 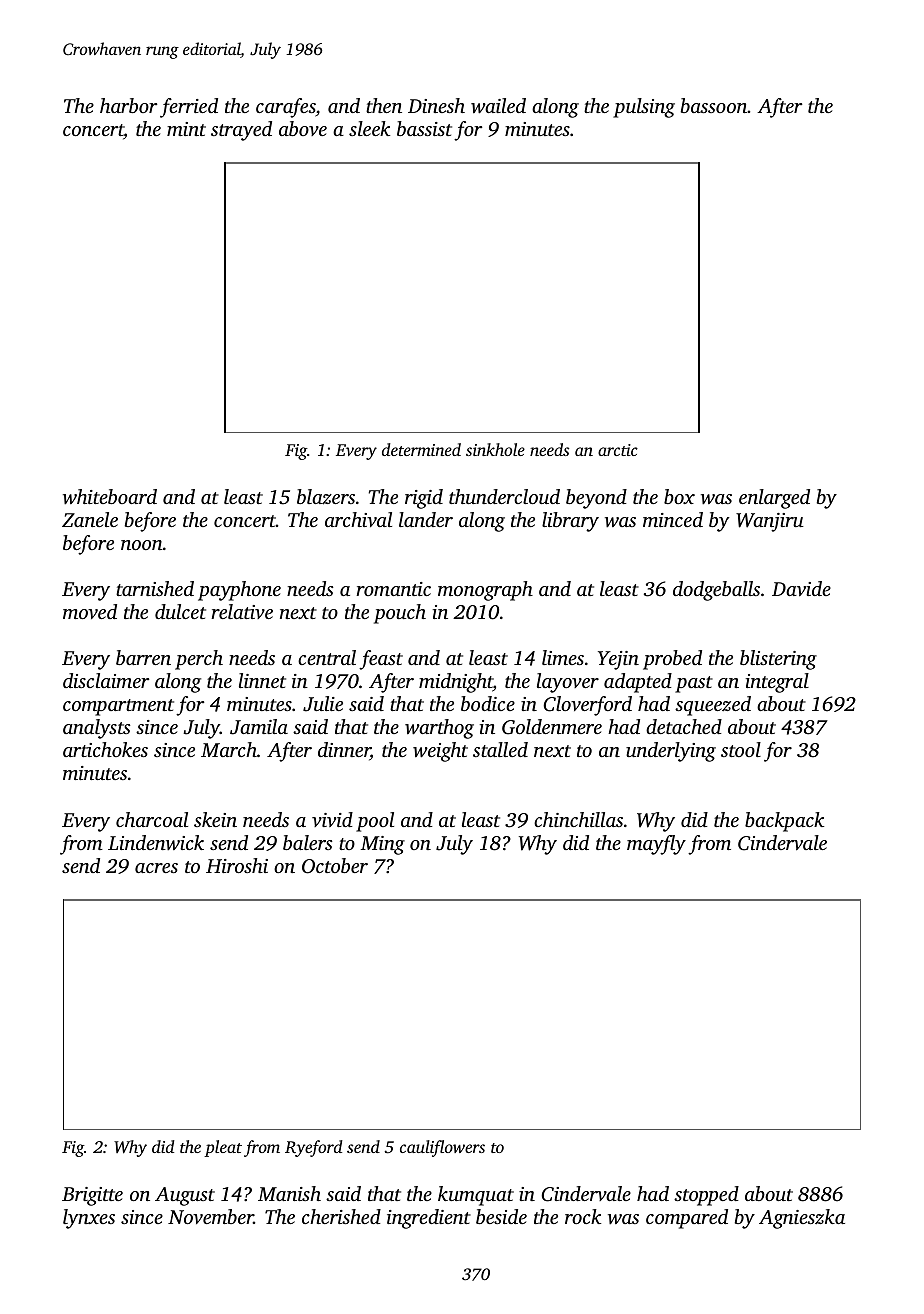 What do you see at coordinates (774, 499) in the page?
I see `enlarged` at bounding box center [774, 499].
